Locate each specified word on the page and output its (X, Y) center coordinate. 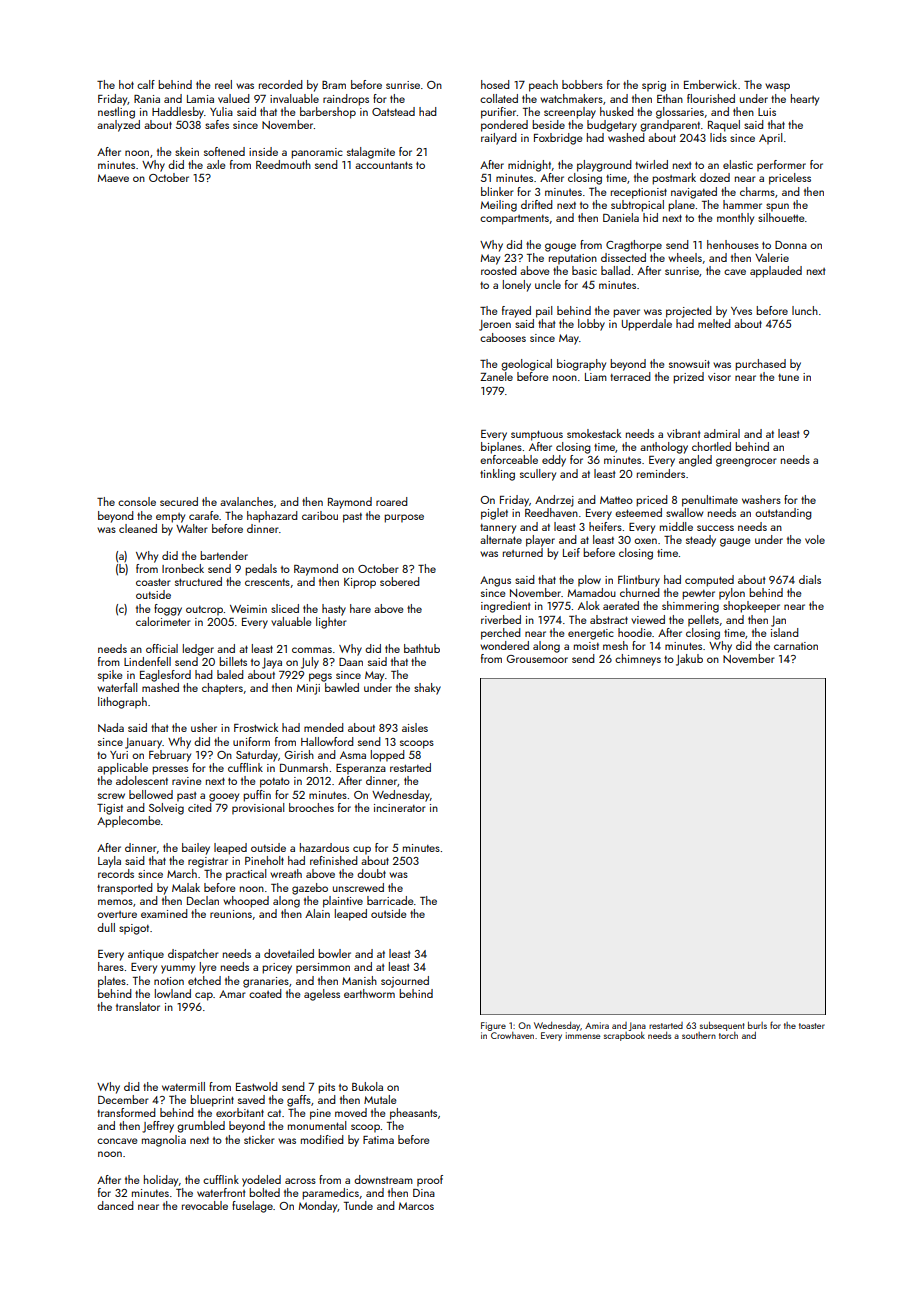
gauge (735, 542)
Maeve (113, 178)
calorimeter (163, 621)
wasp (777, 87)
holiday (161, 1181)
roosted (499, 270)
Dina (424, 1193)
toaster (812, 1026)
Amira (597, 1025)
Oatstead (393, 111)
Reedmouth (283, 164)
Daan (351, 662)
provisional (258, 809)
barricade (390, 900)
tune (788, 377)
